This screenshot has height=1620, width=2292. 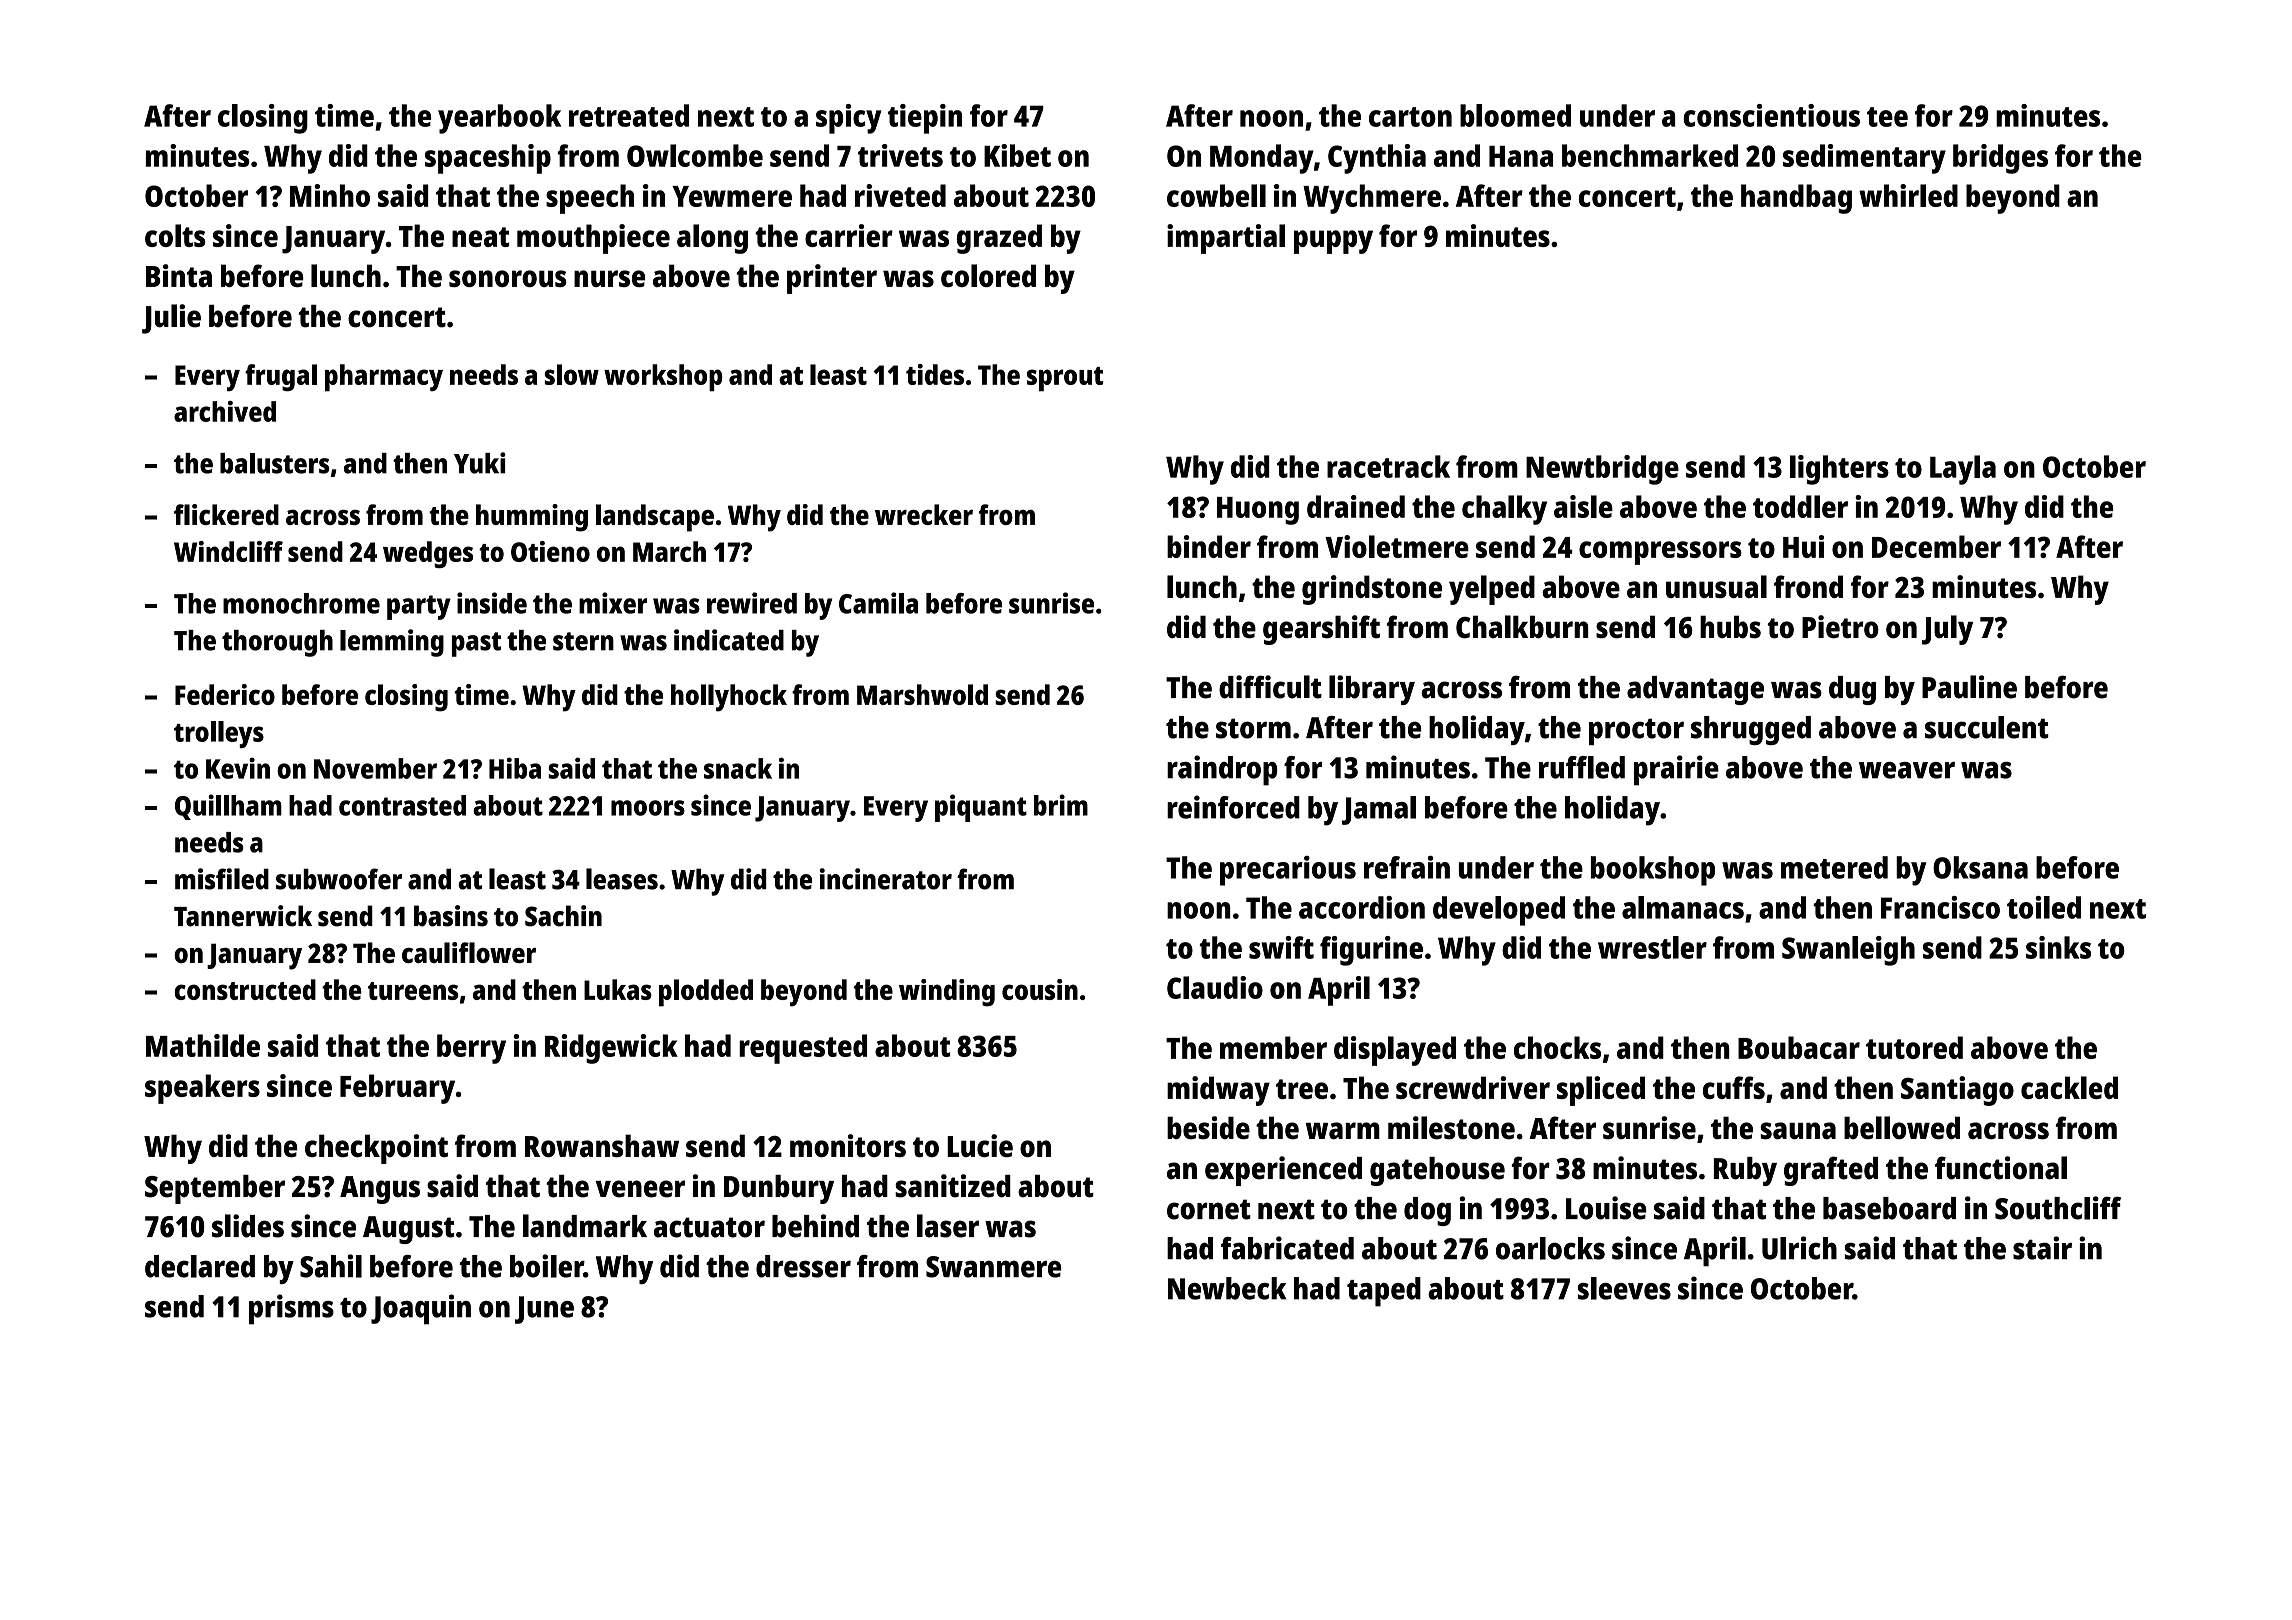 I want to click on Quillham, so click(x=228, y=807).
